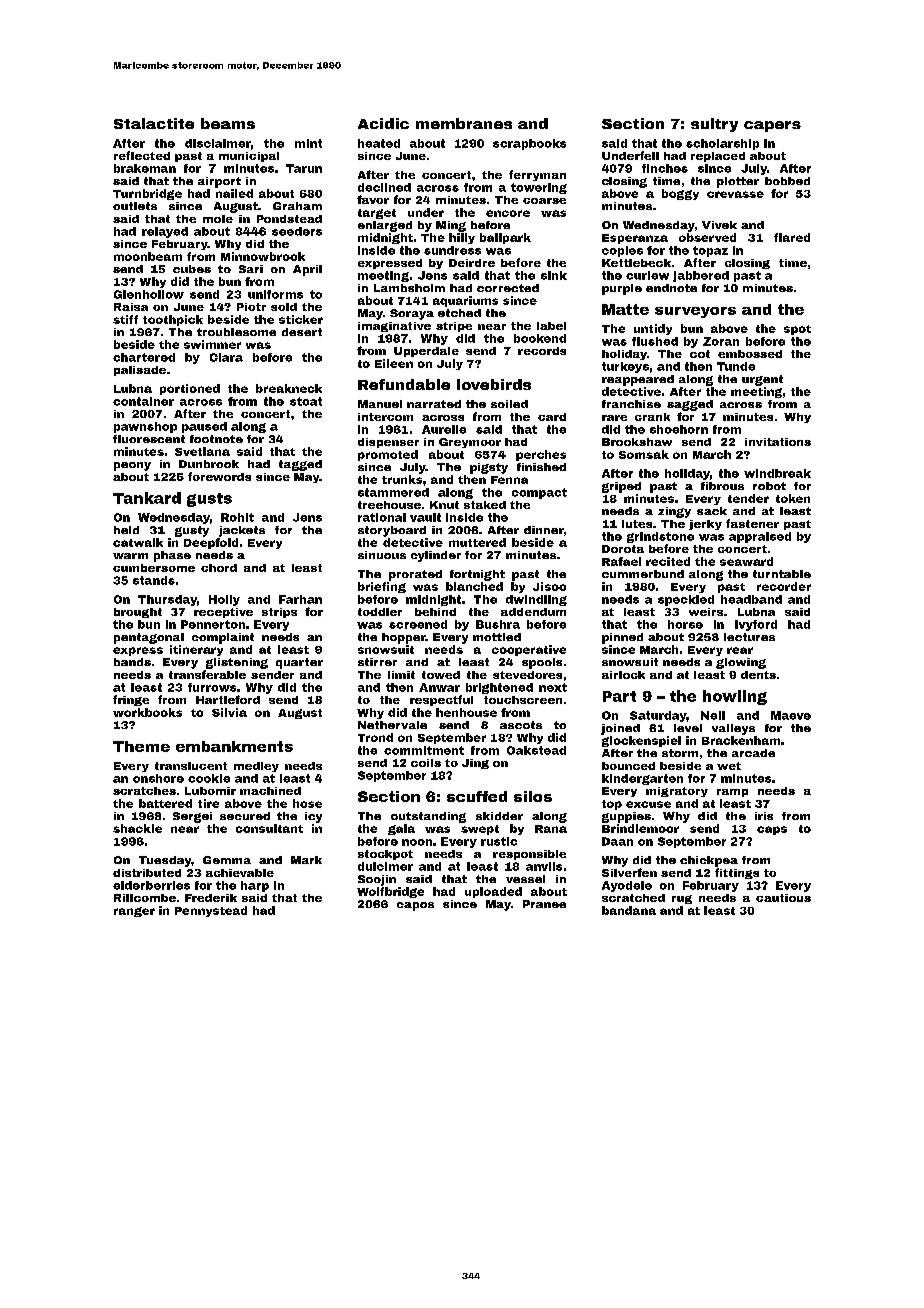 This image has height=1308, width=924. What do you see at coordinates (147, 712) in the image?
I see `workbooks` at bounding box center [147, 712].
